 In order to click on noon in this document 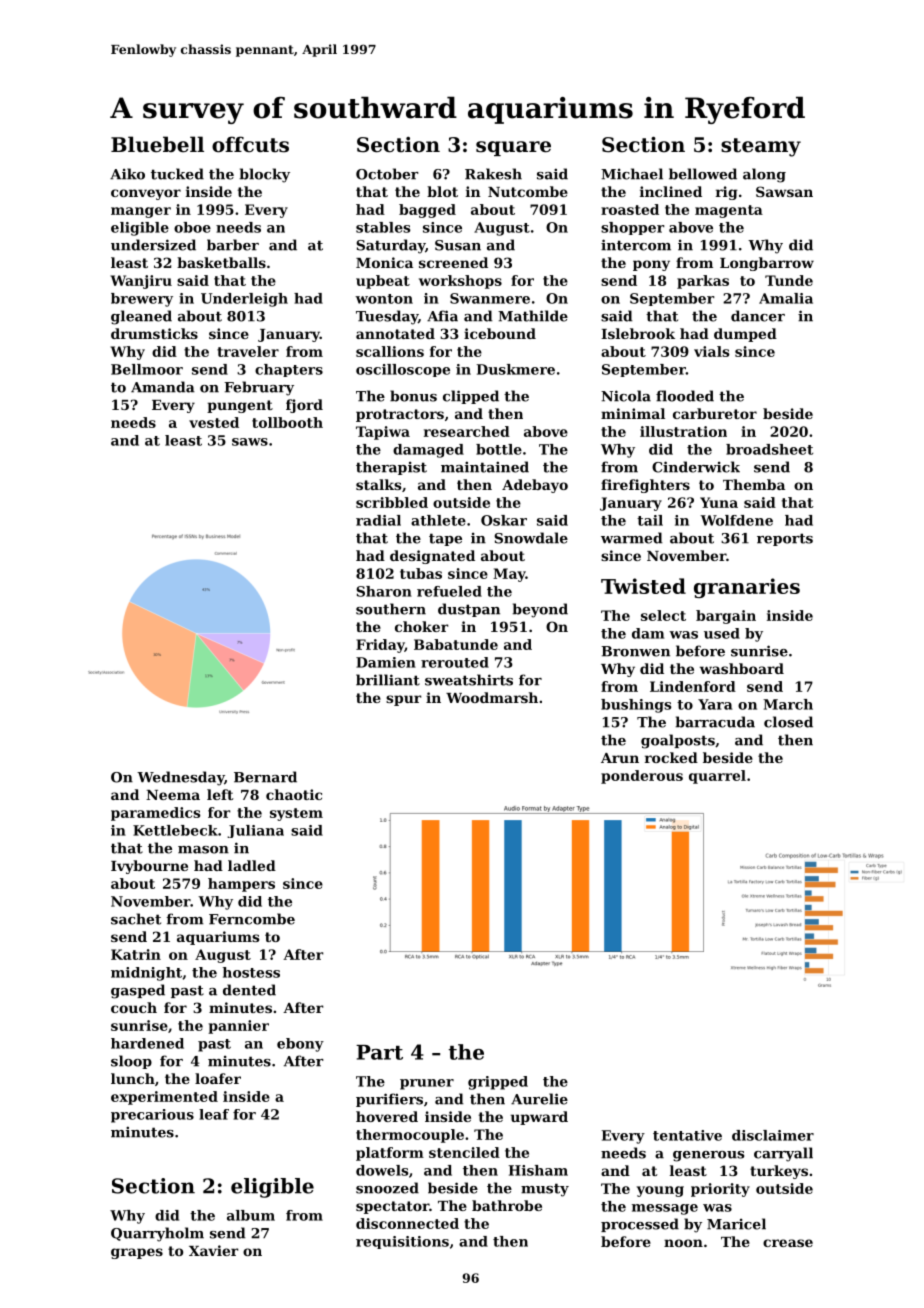, I will do `click(683, 1243)`.
